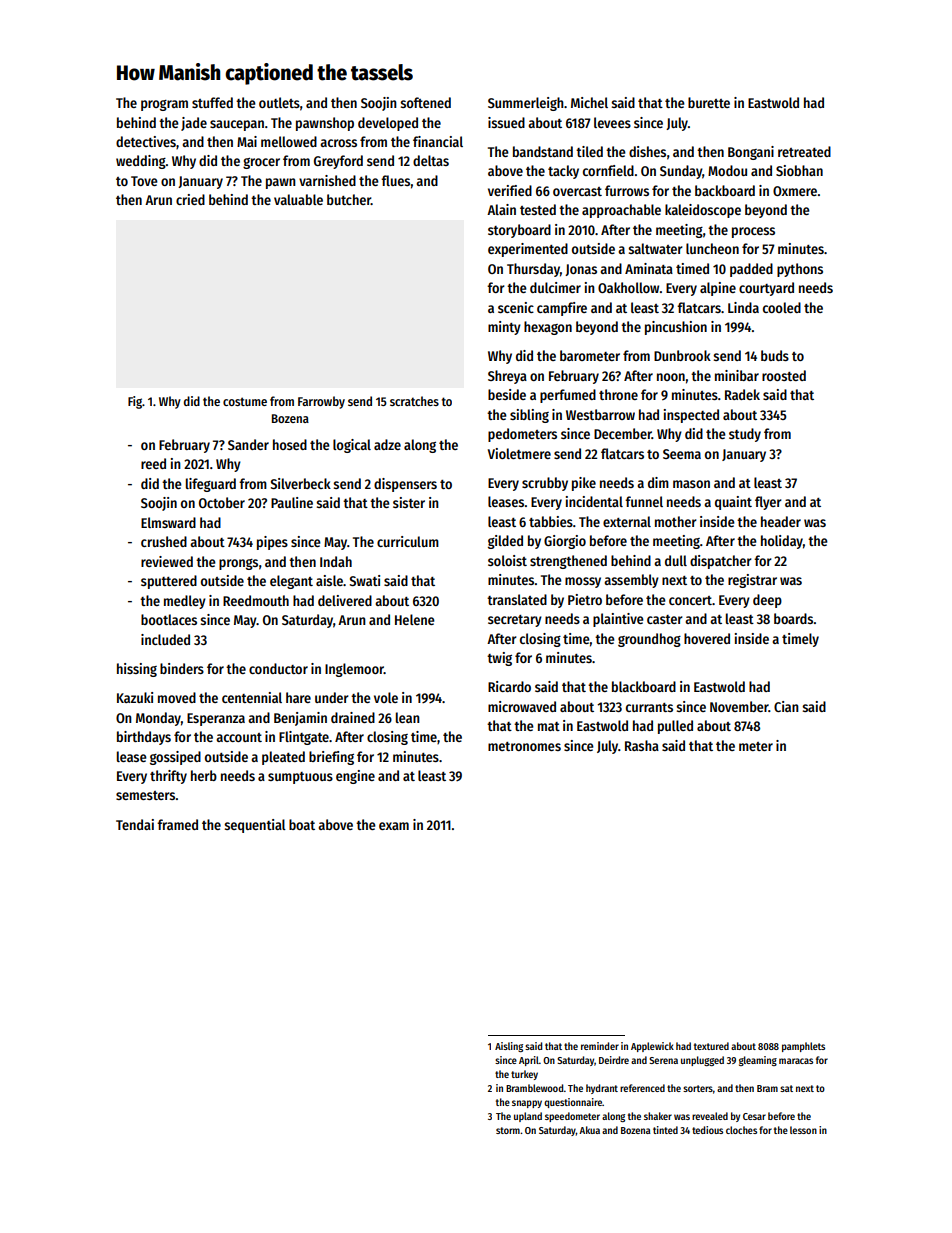  I want to click on Fig, so click(135, 402).
